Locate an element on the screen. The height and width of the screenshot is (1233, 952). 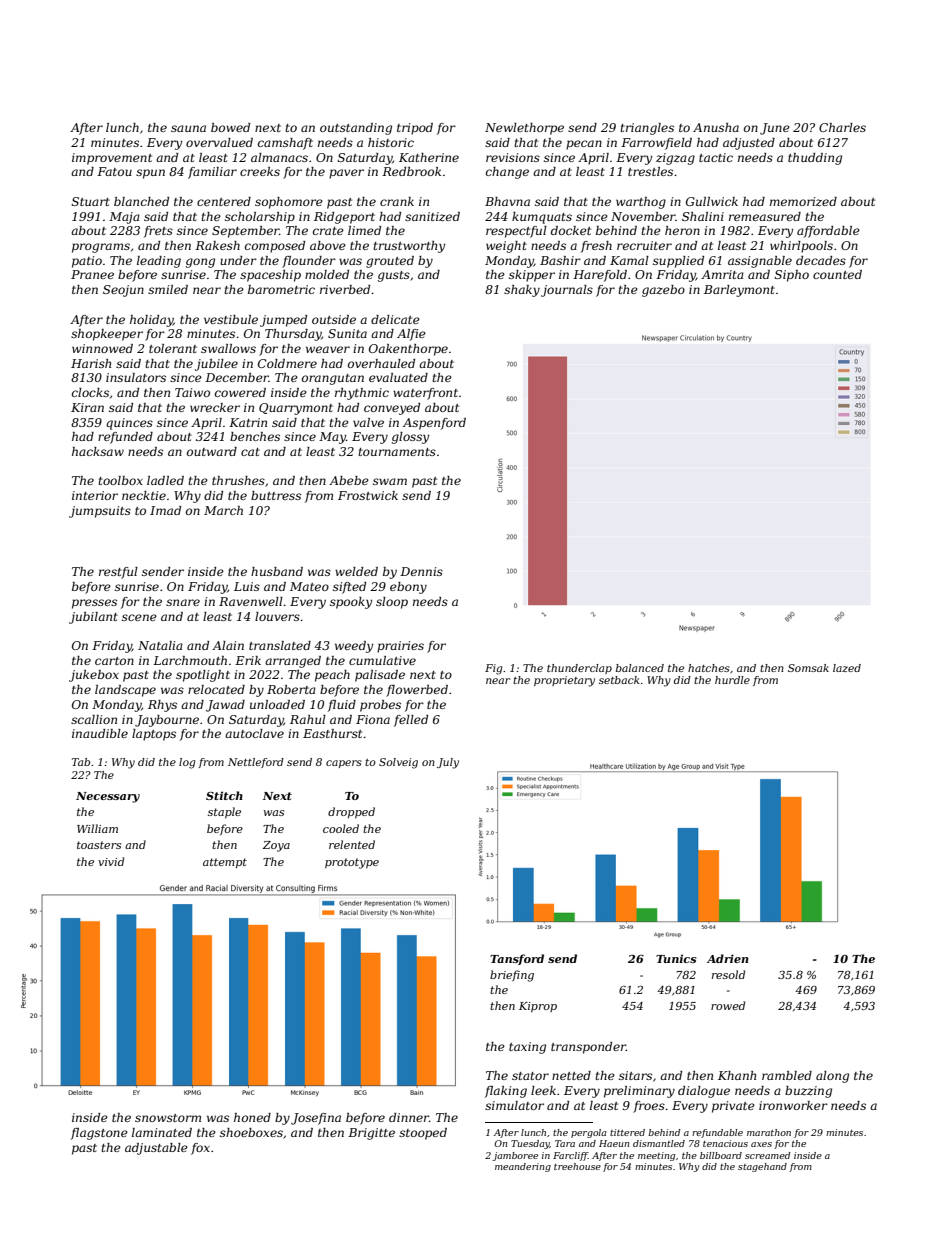
meandering is located at coordinates (523, 1167).
